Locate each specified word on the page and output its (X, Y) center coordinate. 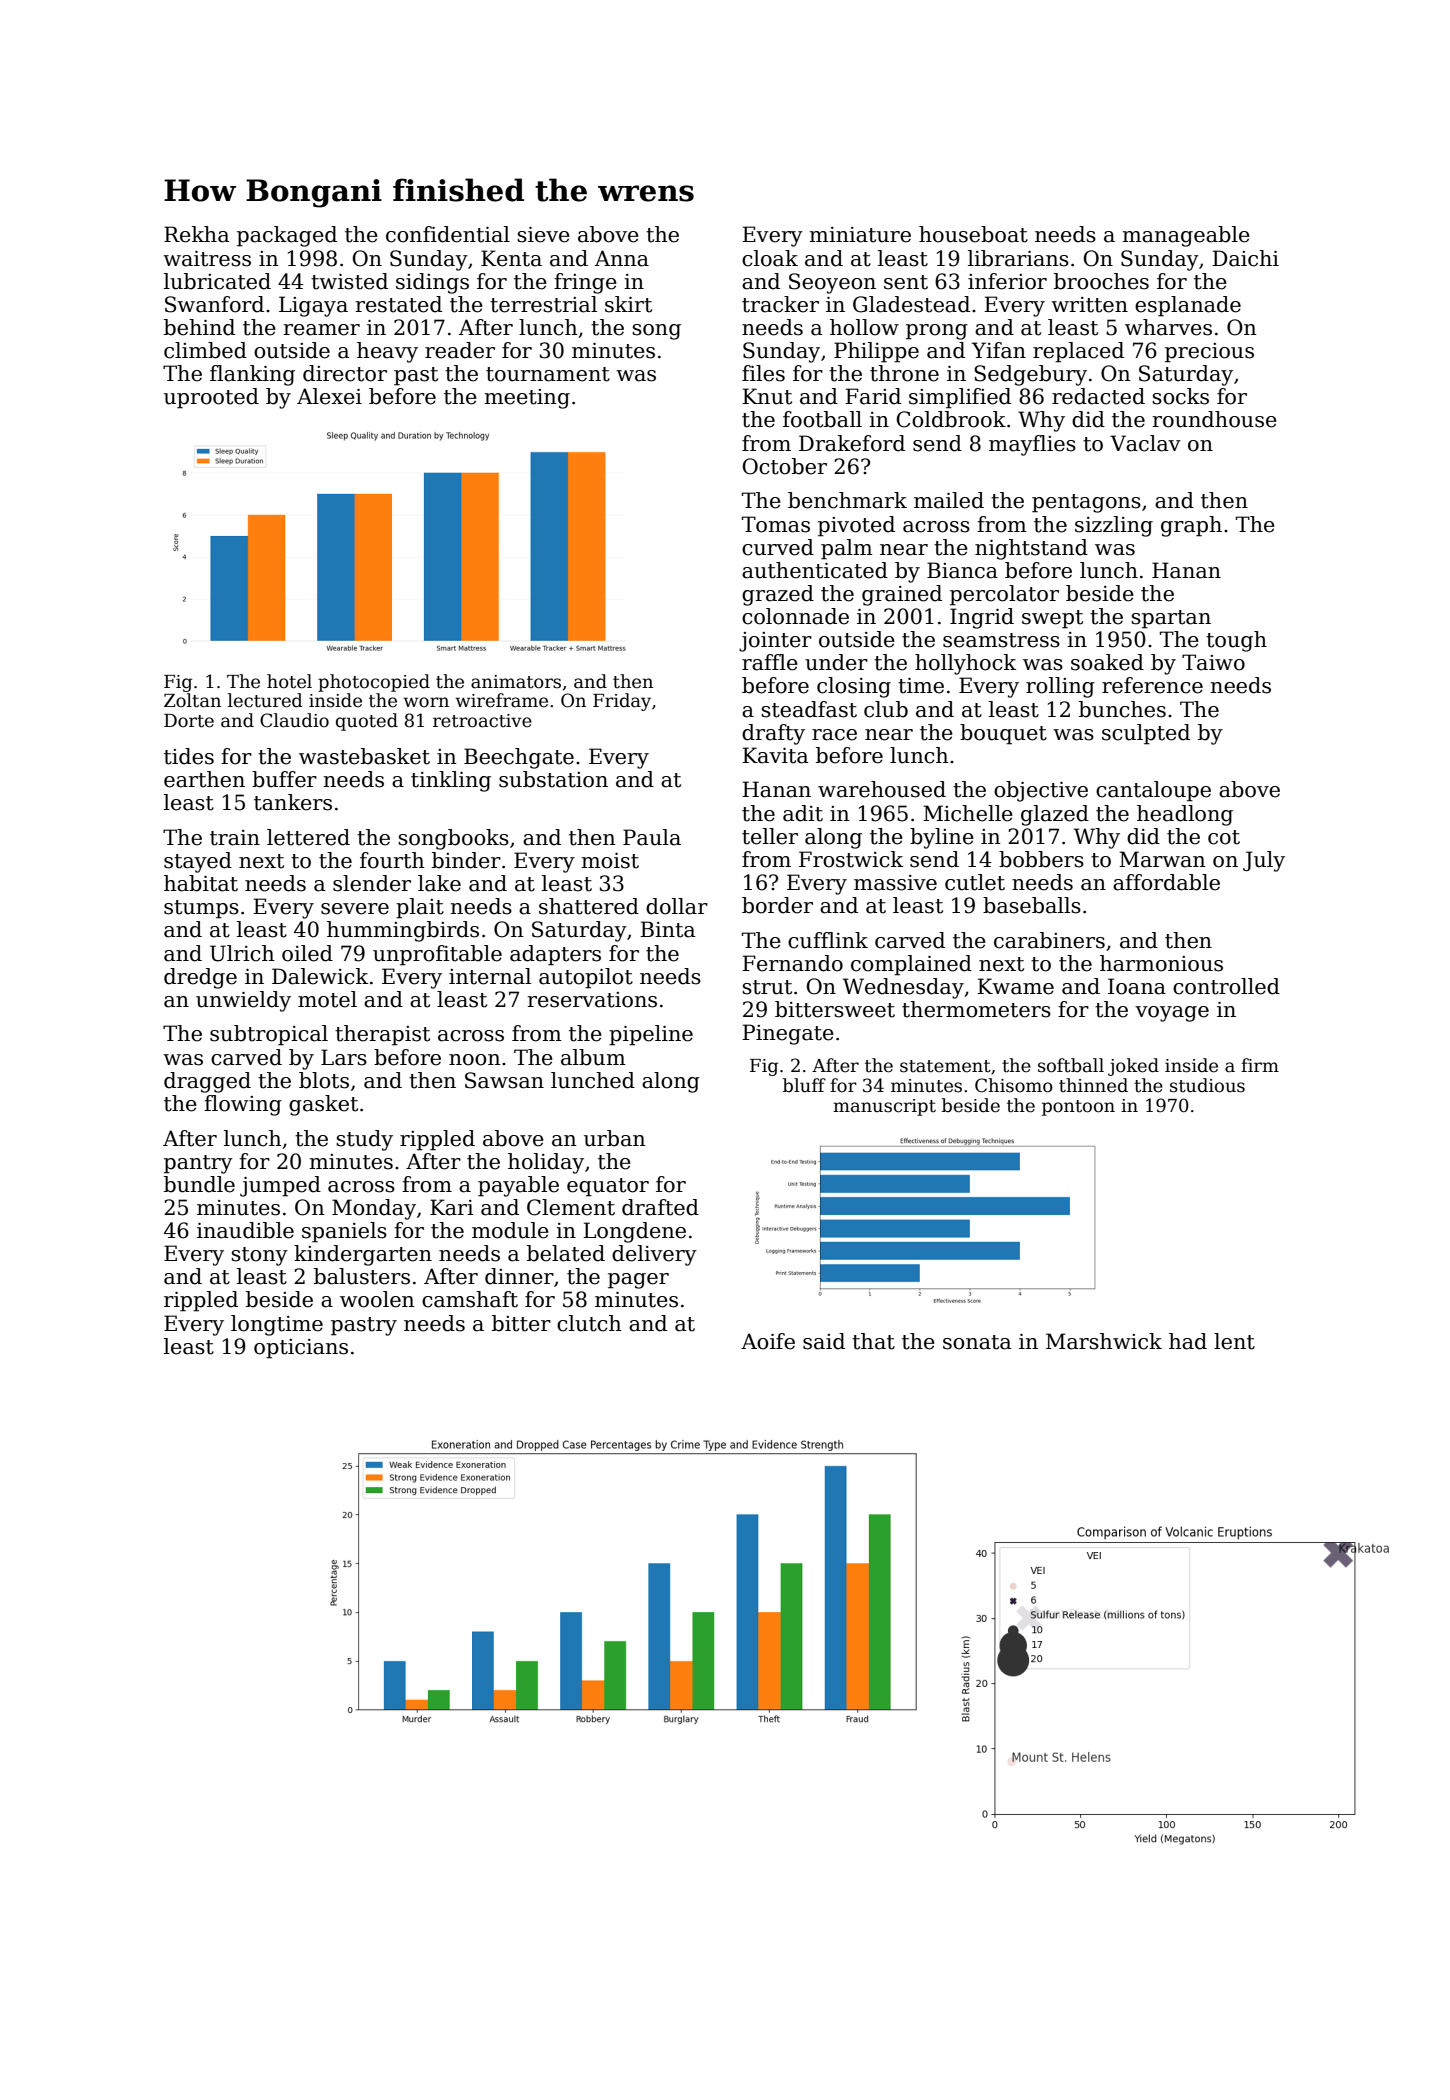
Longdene (634, 1232)
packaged (287, 236)
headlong (1185, 815)
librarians (1018, 258)
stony (259, 1256)
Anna (622, 258)
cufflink (828, 940)
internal (490, 976)
